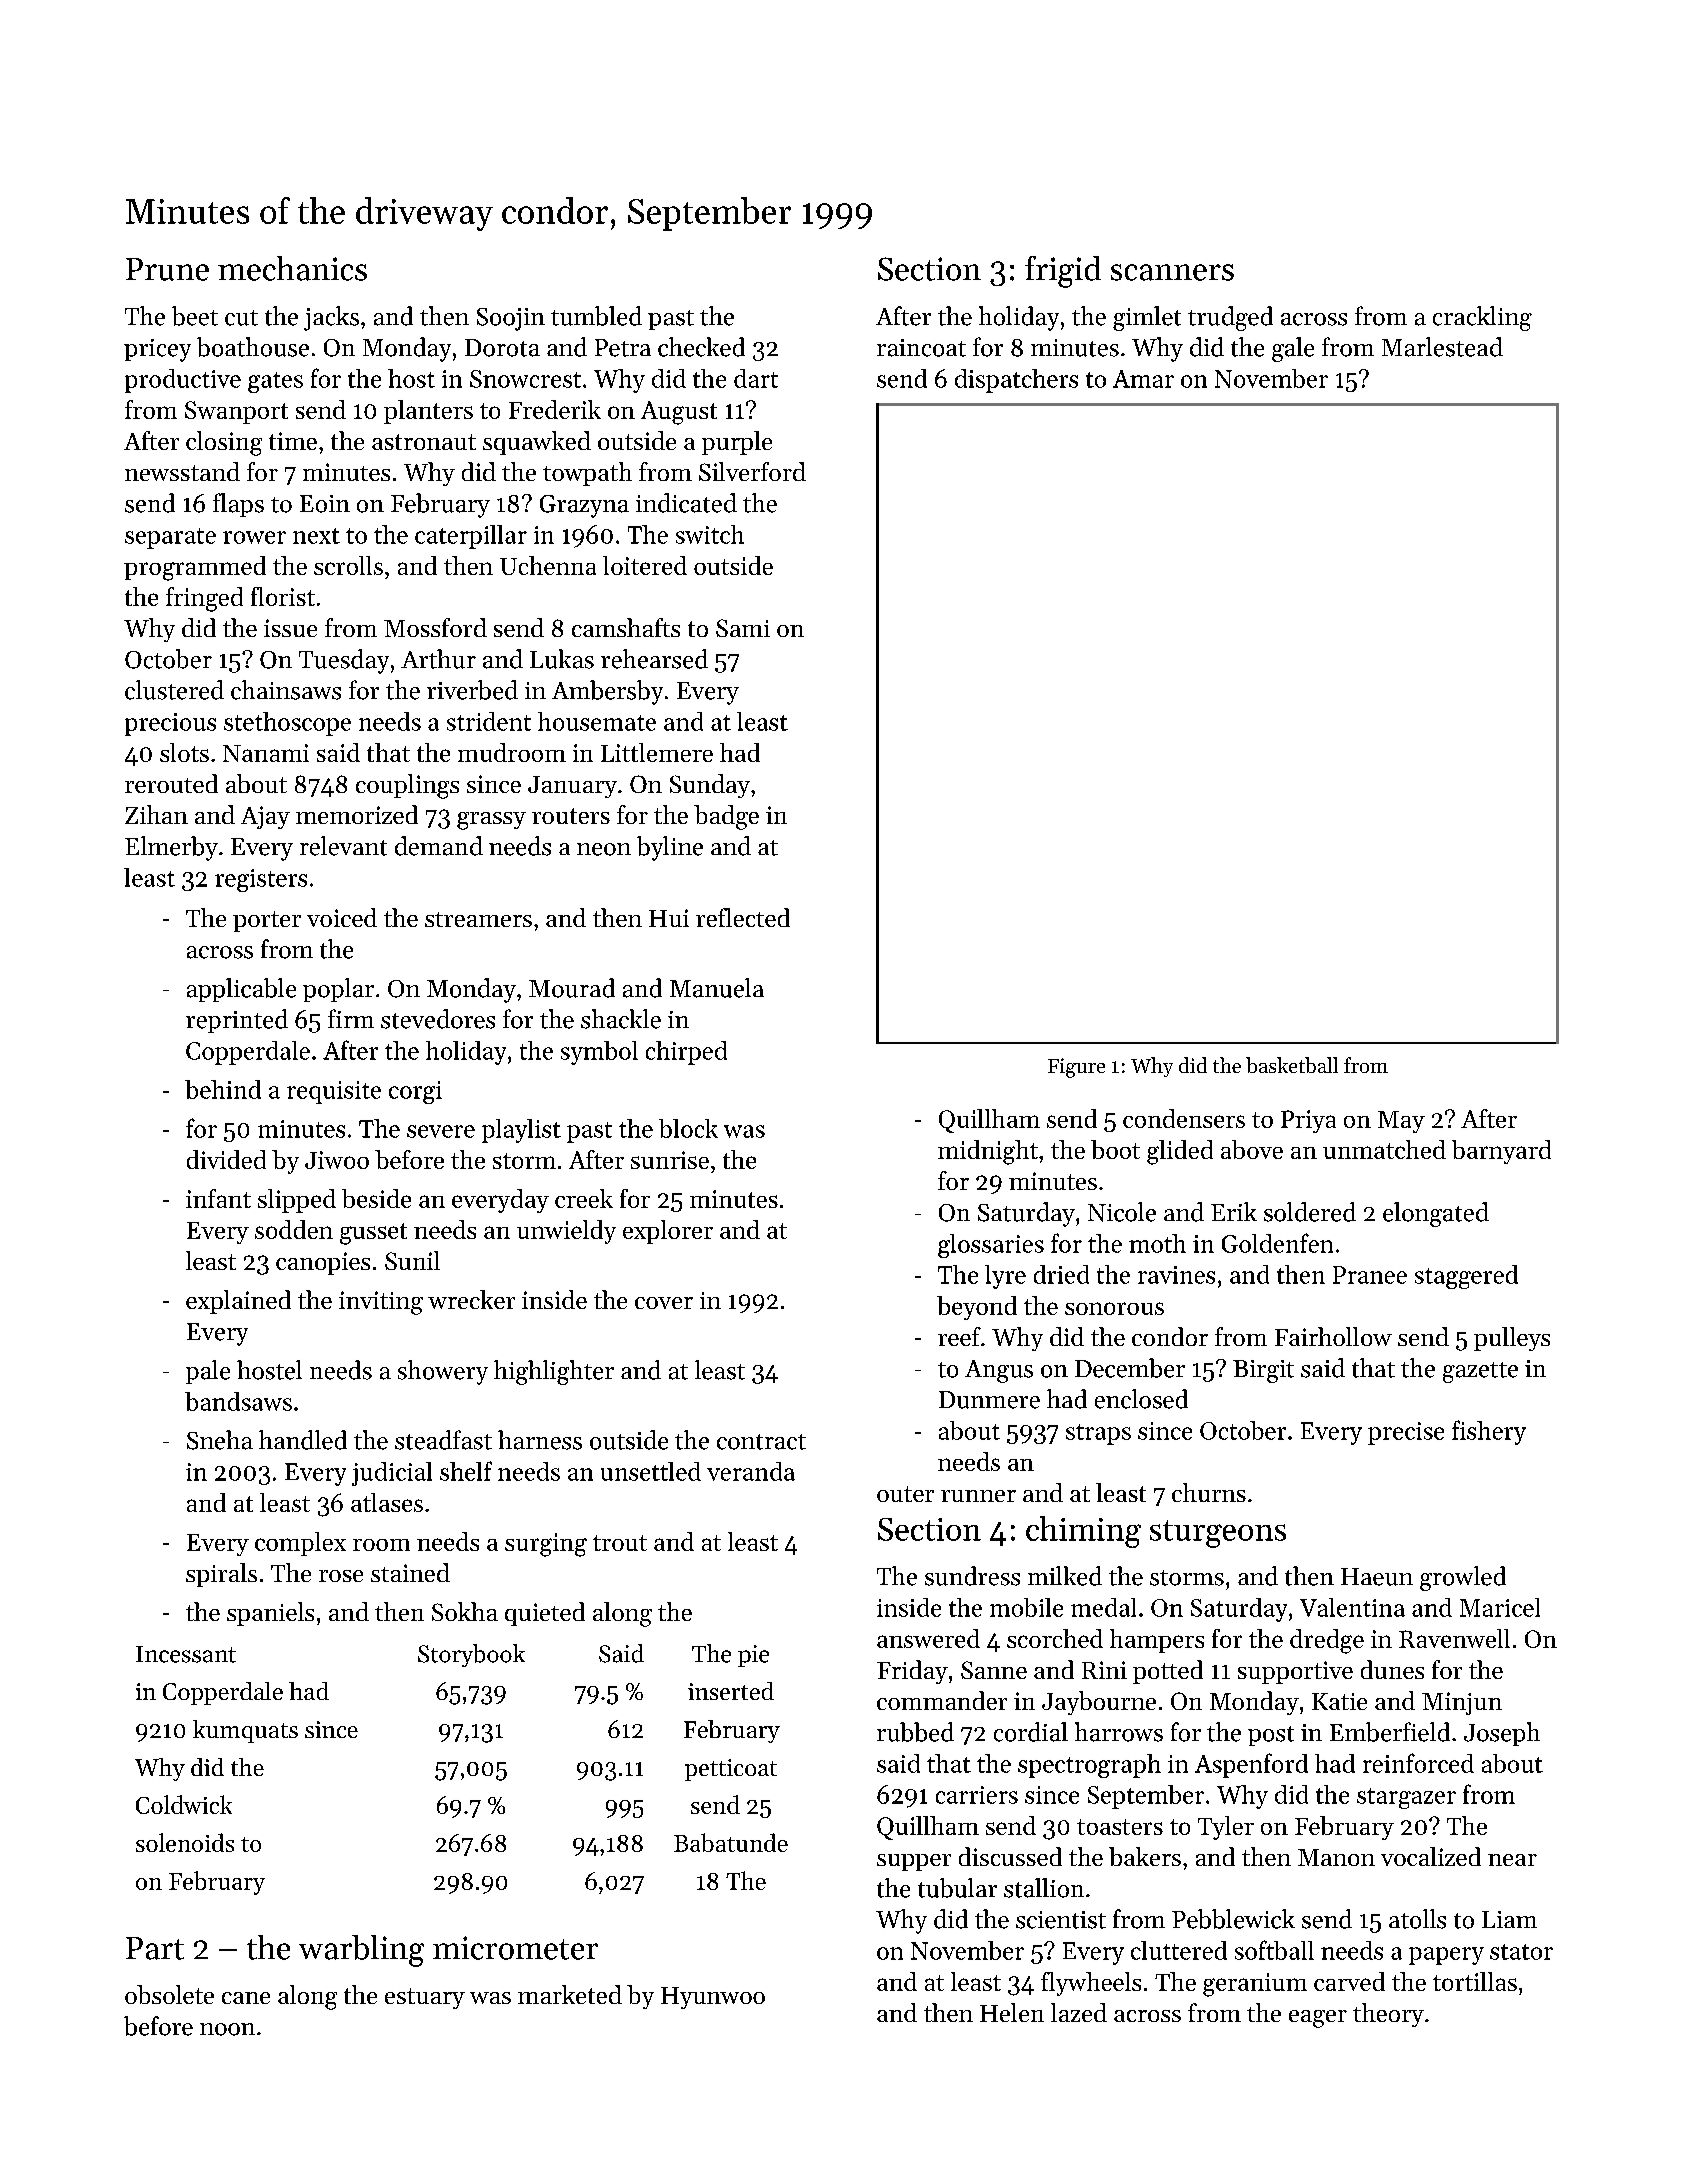 The image size is (1683, 2178). I want to click on inserted, so click(731, 1691).
